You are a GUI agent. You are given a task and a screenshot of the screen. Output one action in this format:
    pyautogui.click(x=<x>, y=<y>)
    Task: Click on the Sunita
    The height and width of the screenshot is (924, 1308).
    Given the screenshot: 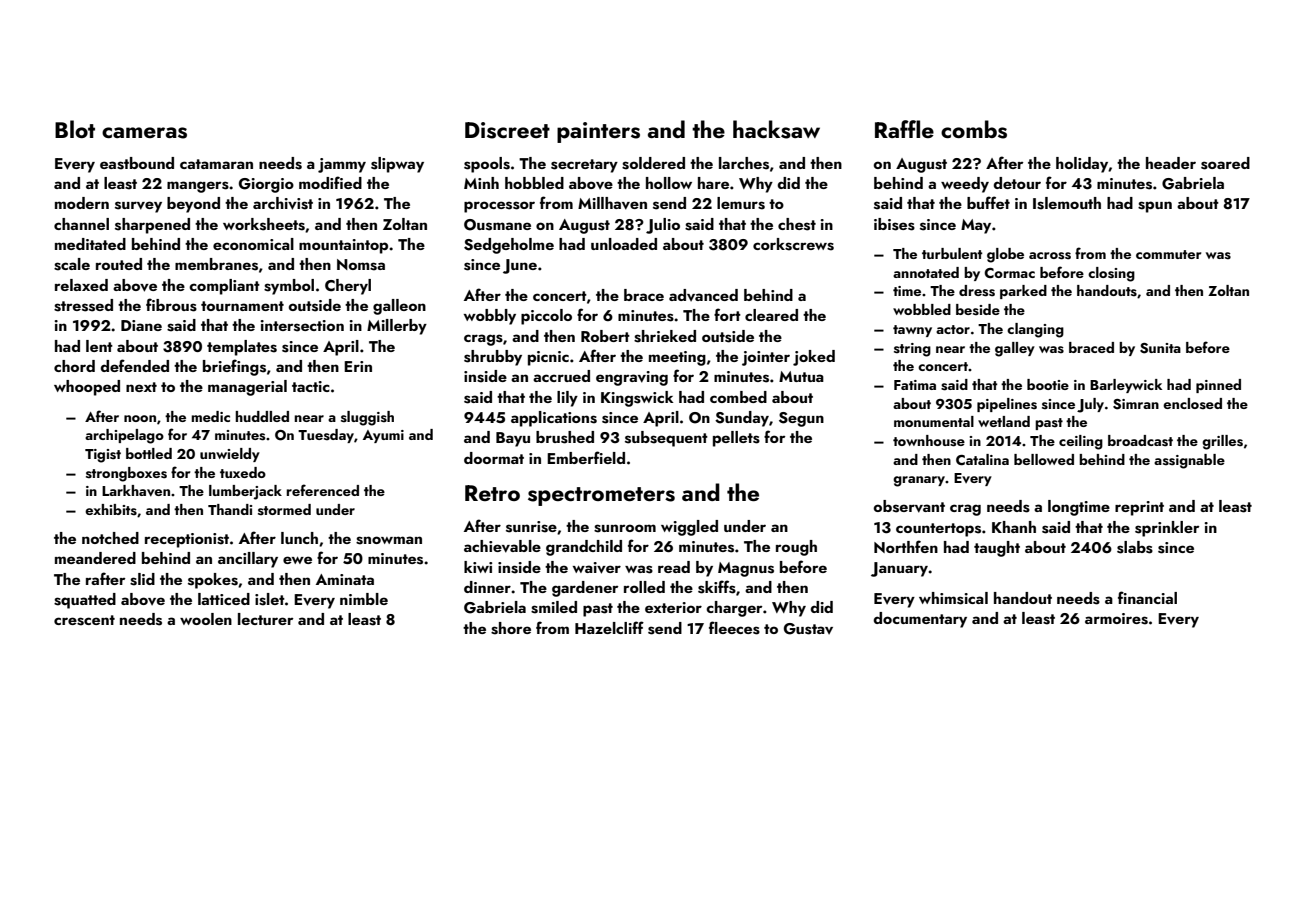 What is the action you would take?
    pyautogui.click(x=1160, y=348)
